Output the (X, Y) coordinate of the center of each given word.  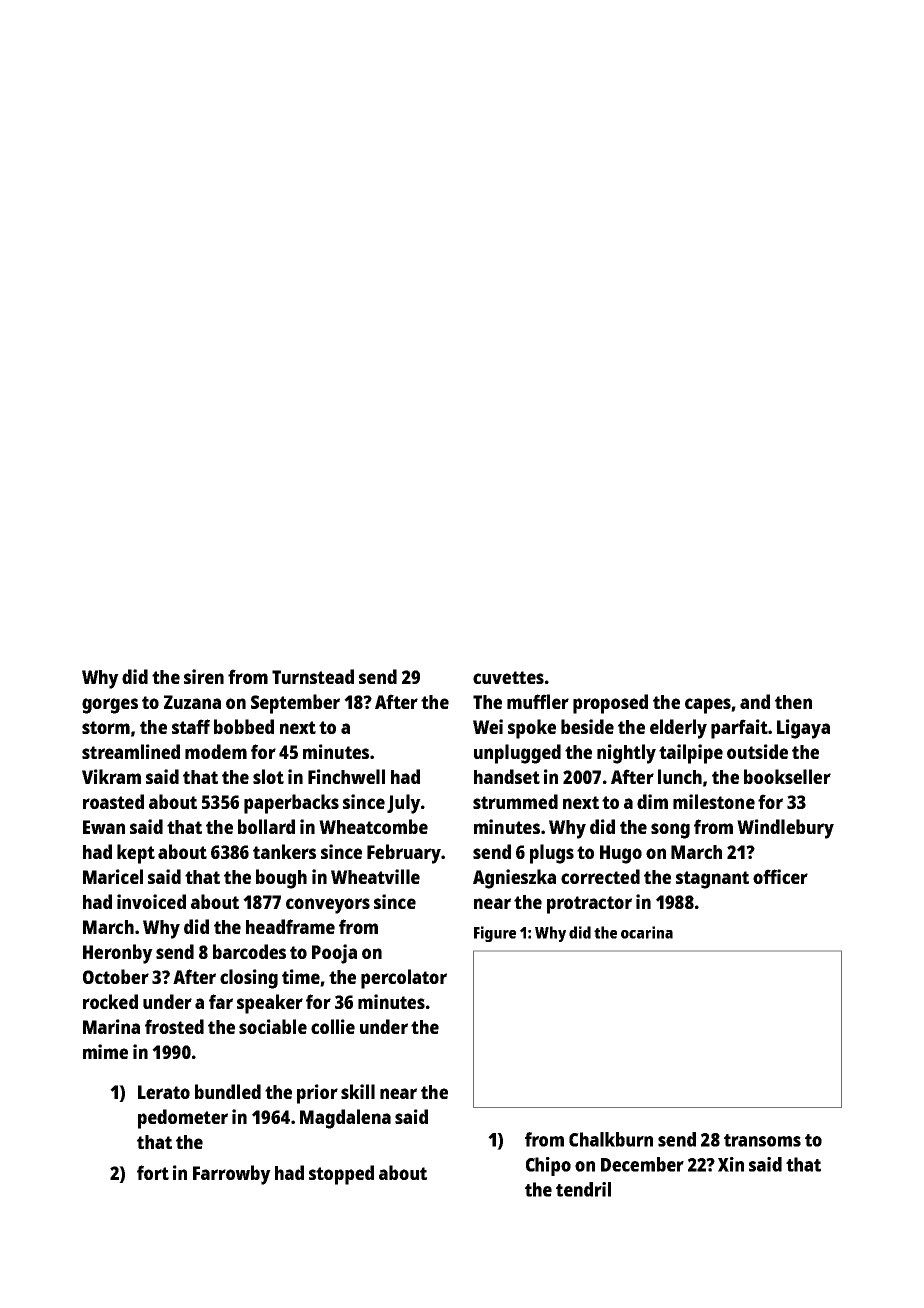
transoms (762, 1140)
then (793, 702)
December (642, 1164)
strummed (515, 801)
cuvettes (508, 677)
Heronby (118, 954)
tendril (583, 1189)
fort (153, 1172)
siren (204, 676)
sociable (273, 1026)
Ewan (104, 827)
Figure (495, 934)
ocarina (647, 932)
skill (358, 1091)
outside (757, 751)
